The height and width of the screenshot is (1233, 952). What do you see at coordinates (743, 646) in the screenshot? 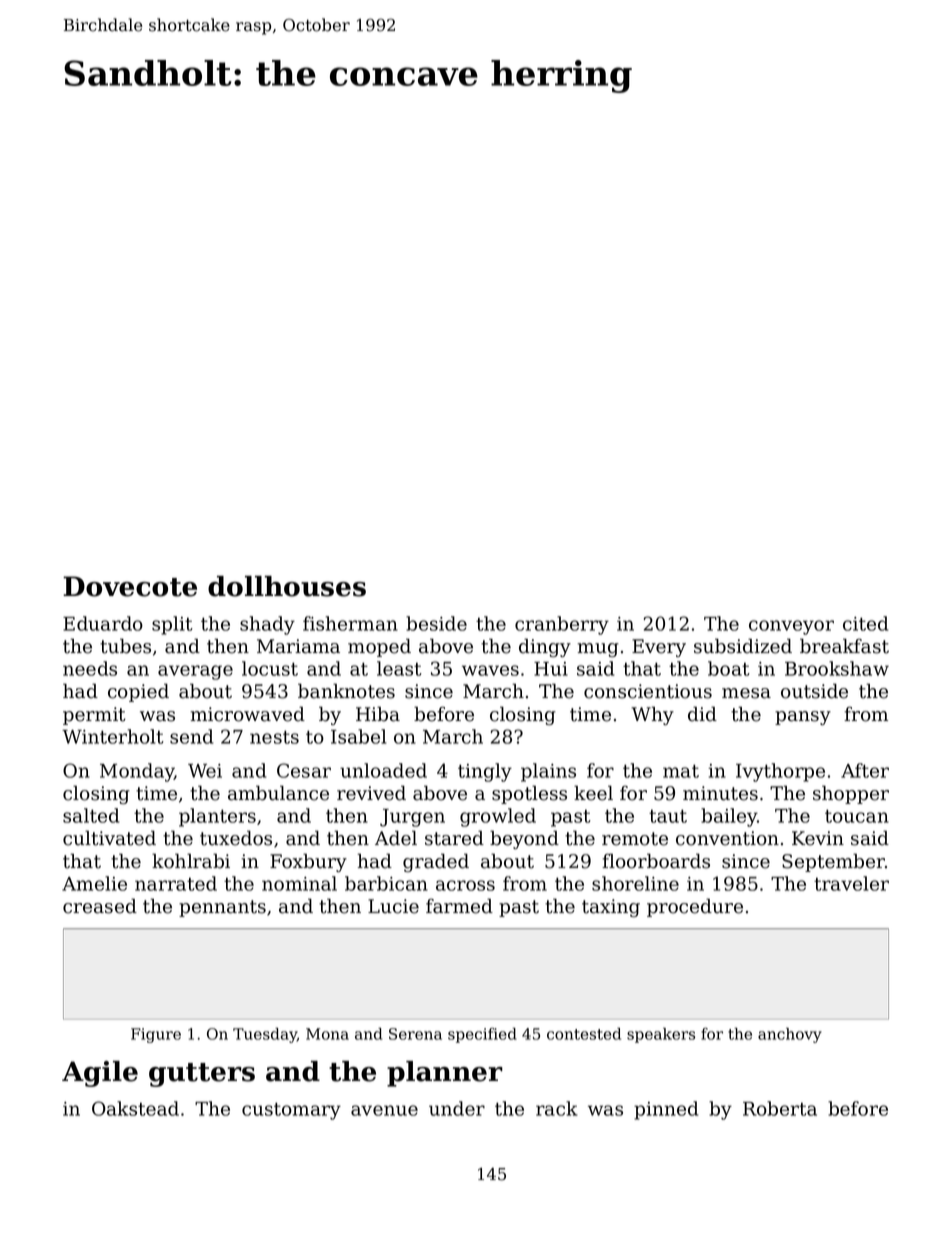
I see `subsidized` at bounding box center [743, 646].
